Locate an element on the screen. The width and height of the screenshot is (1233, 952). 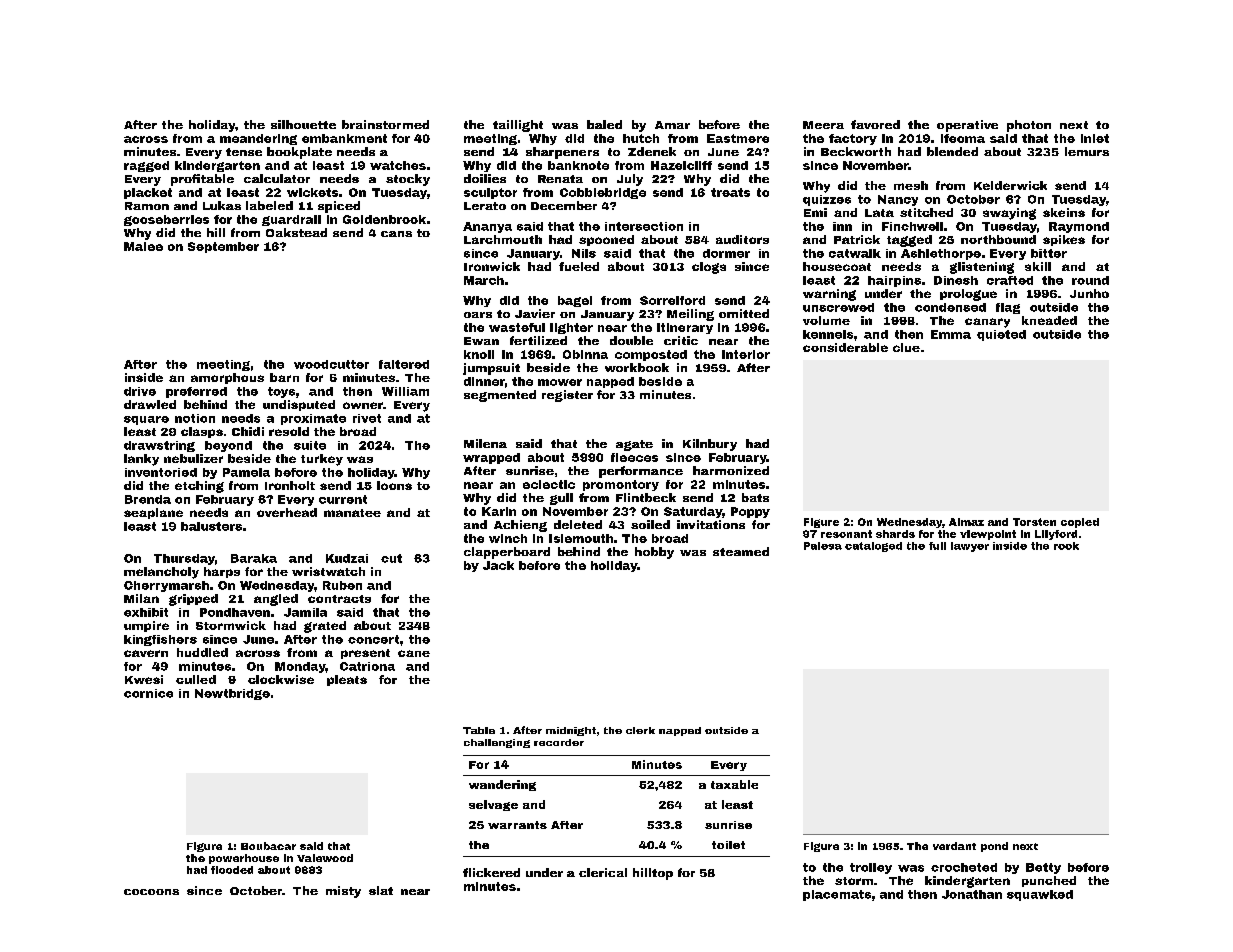
Amar is located at coordinates (672, 125).
